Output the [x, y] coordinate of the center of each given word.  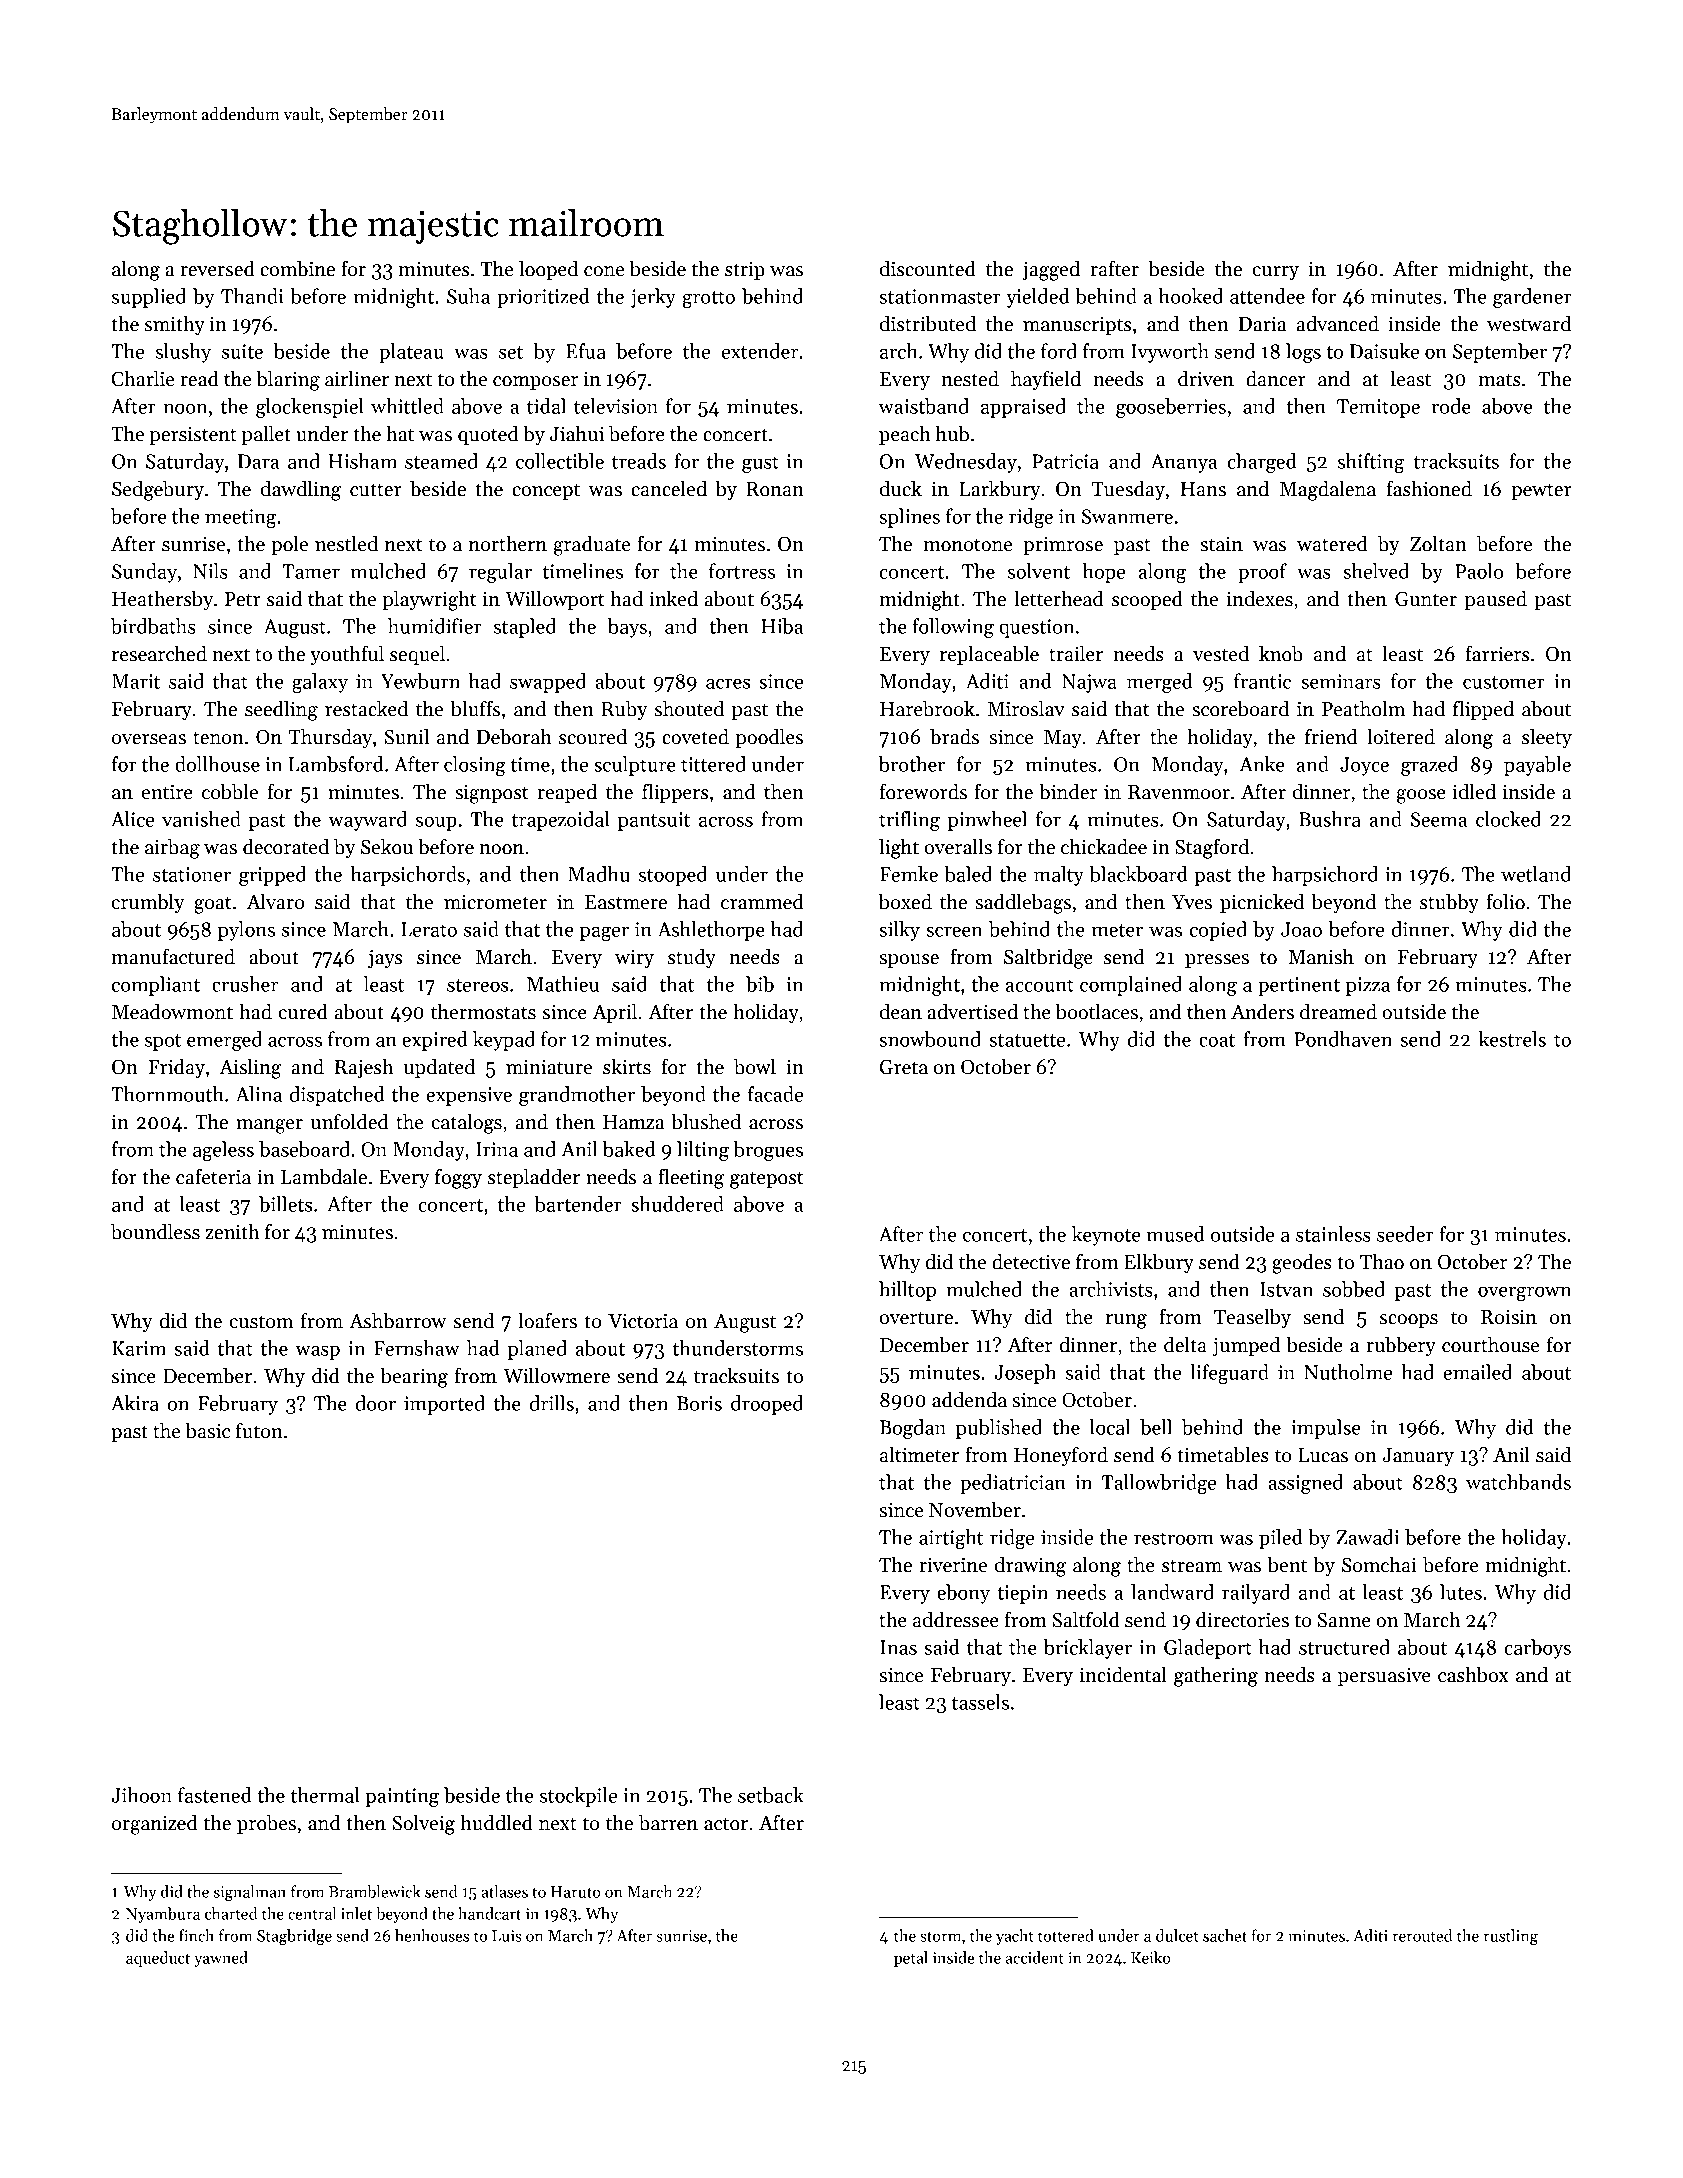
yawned [221, 1959]
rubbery [1401, 1346]
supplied [149, 298]
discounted [928, 268]
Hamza [633, 1122]
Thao [1382, 1261]
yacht [1015, 1937]
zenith [232, 1231]
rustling [1511, 1937]
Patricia [1065, 461]
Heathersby [162, 600]
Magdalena [1328, 490]
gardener [1532, 298]
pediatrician [1013, 1484]
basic [208, 1430]
